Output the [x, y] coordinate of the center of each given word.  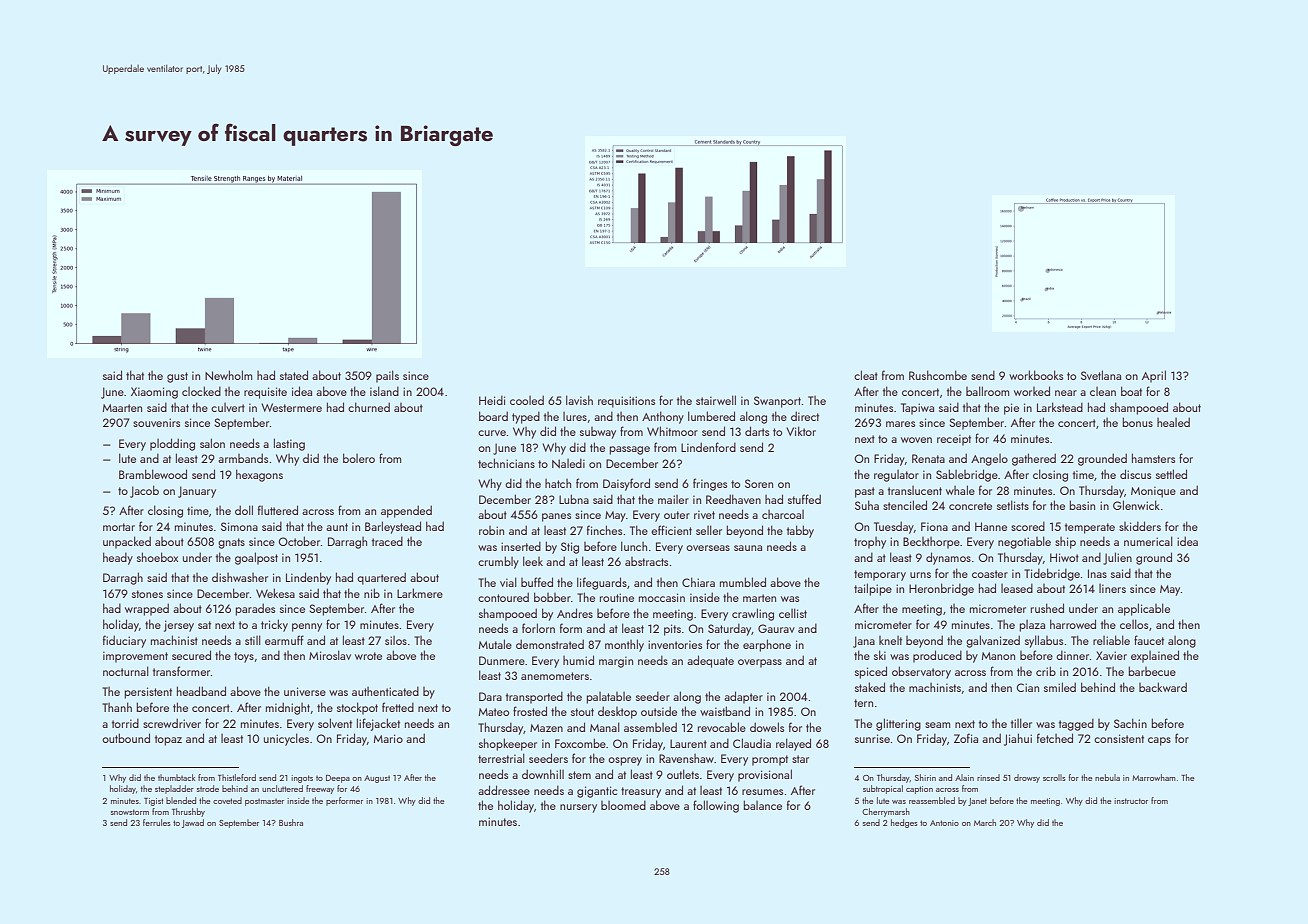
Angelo [989, 460]
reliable [1111, 640]
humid [578, 660]
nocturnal [126, 671]
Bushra [291, 822]
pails [387, 376]
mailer [673, 499]
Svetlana [1101, 375]
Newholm [228, 375]
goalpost [256, 558]
